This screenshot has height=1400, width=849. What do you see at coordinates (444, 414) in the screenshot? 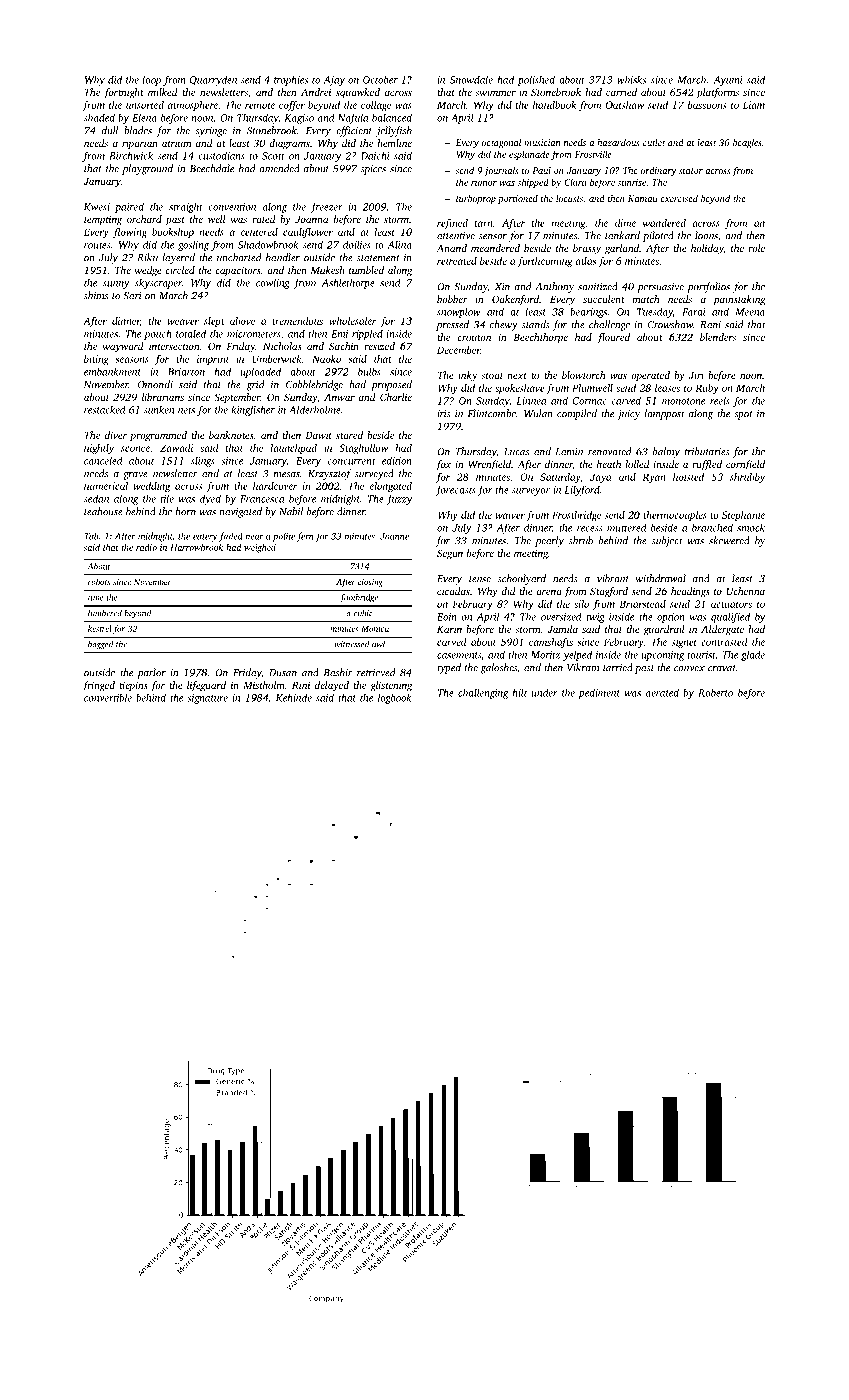
I see `iris` at bounding box center [444, 414].
